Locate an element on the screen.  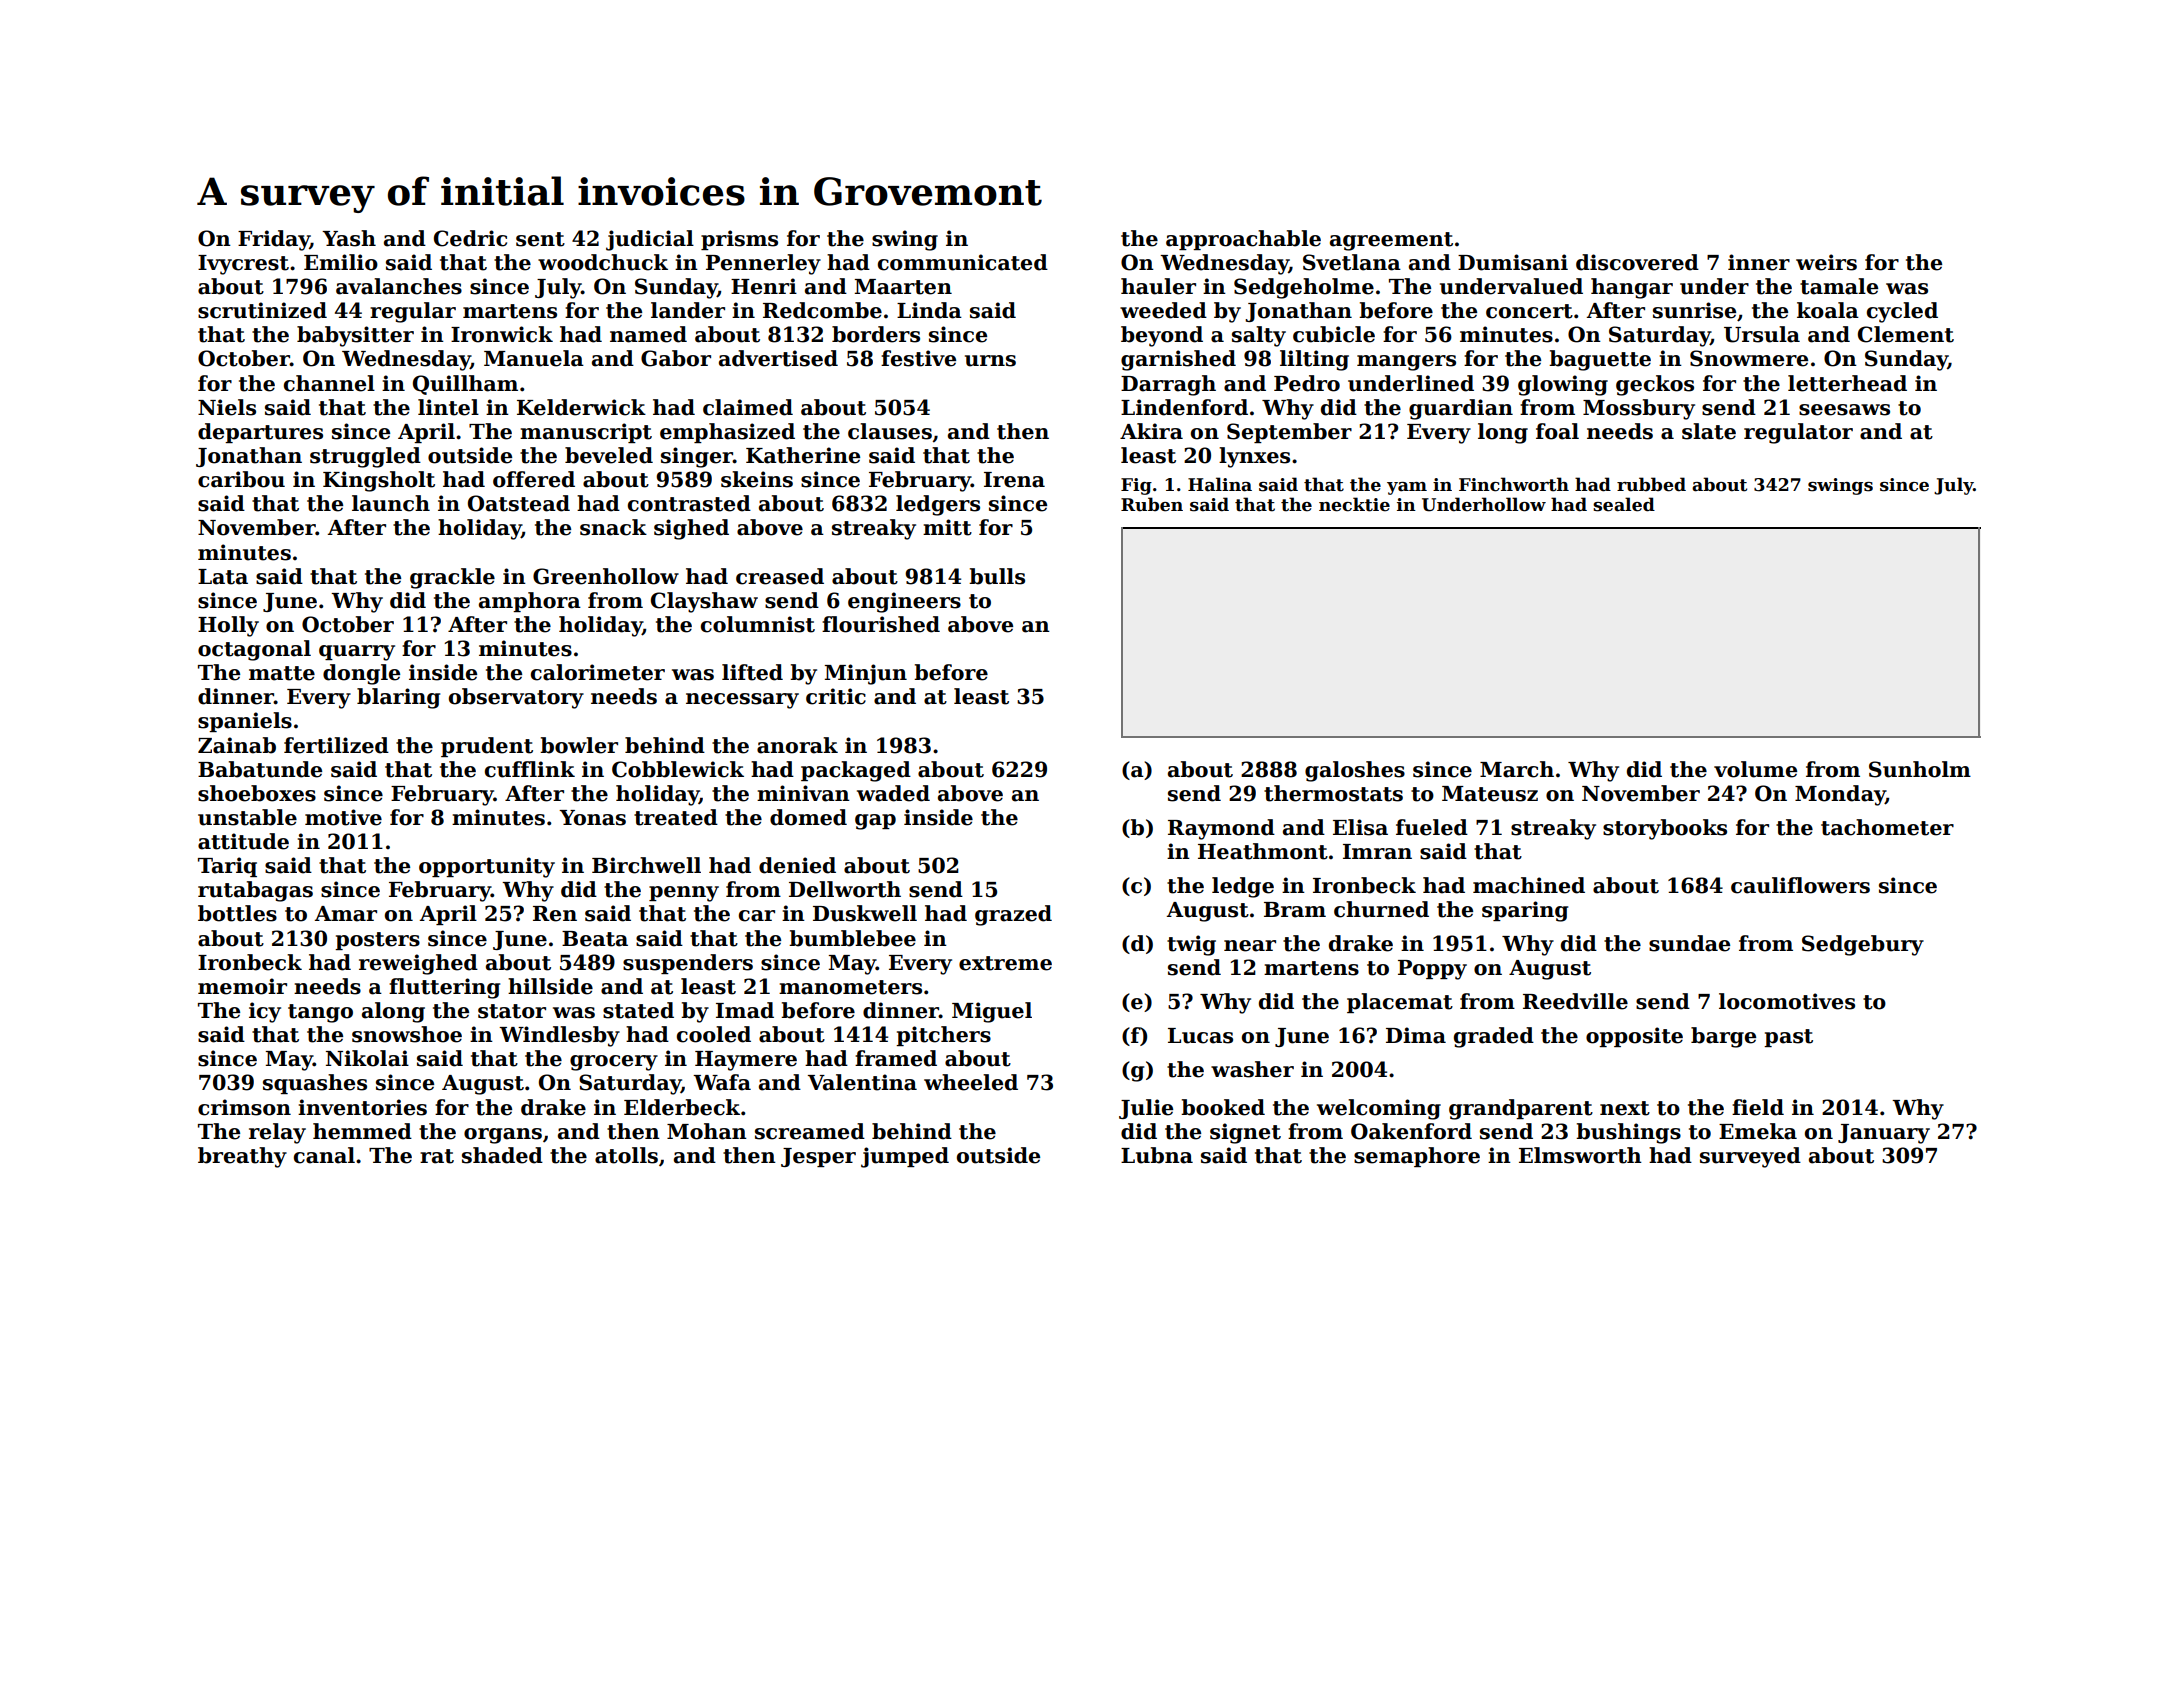
past is located at coordinates (1788, 1038).
